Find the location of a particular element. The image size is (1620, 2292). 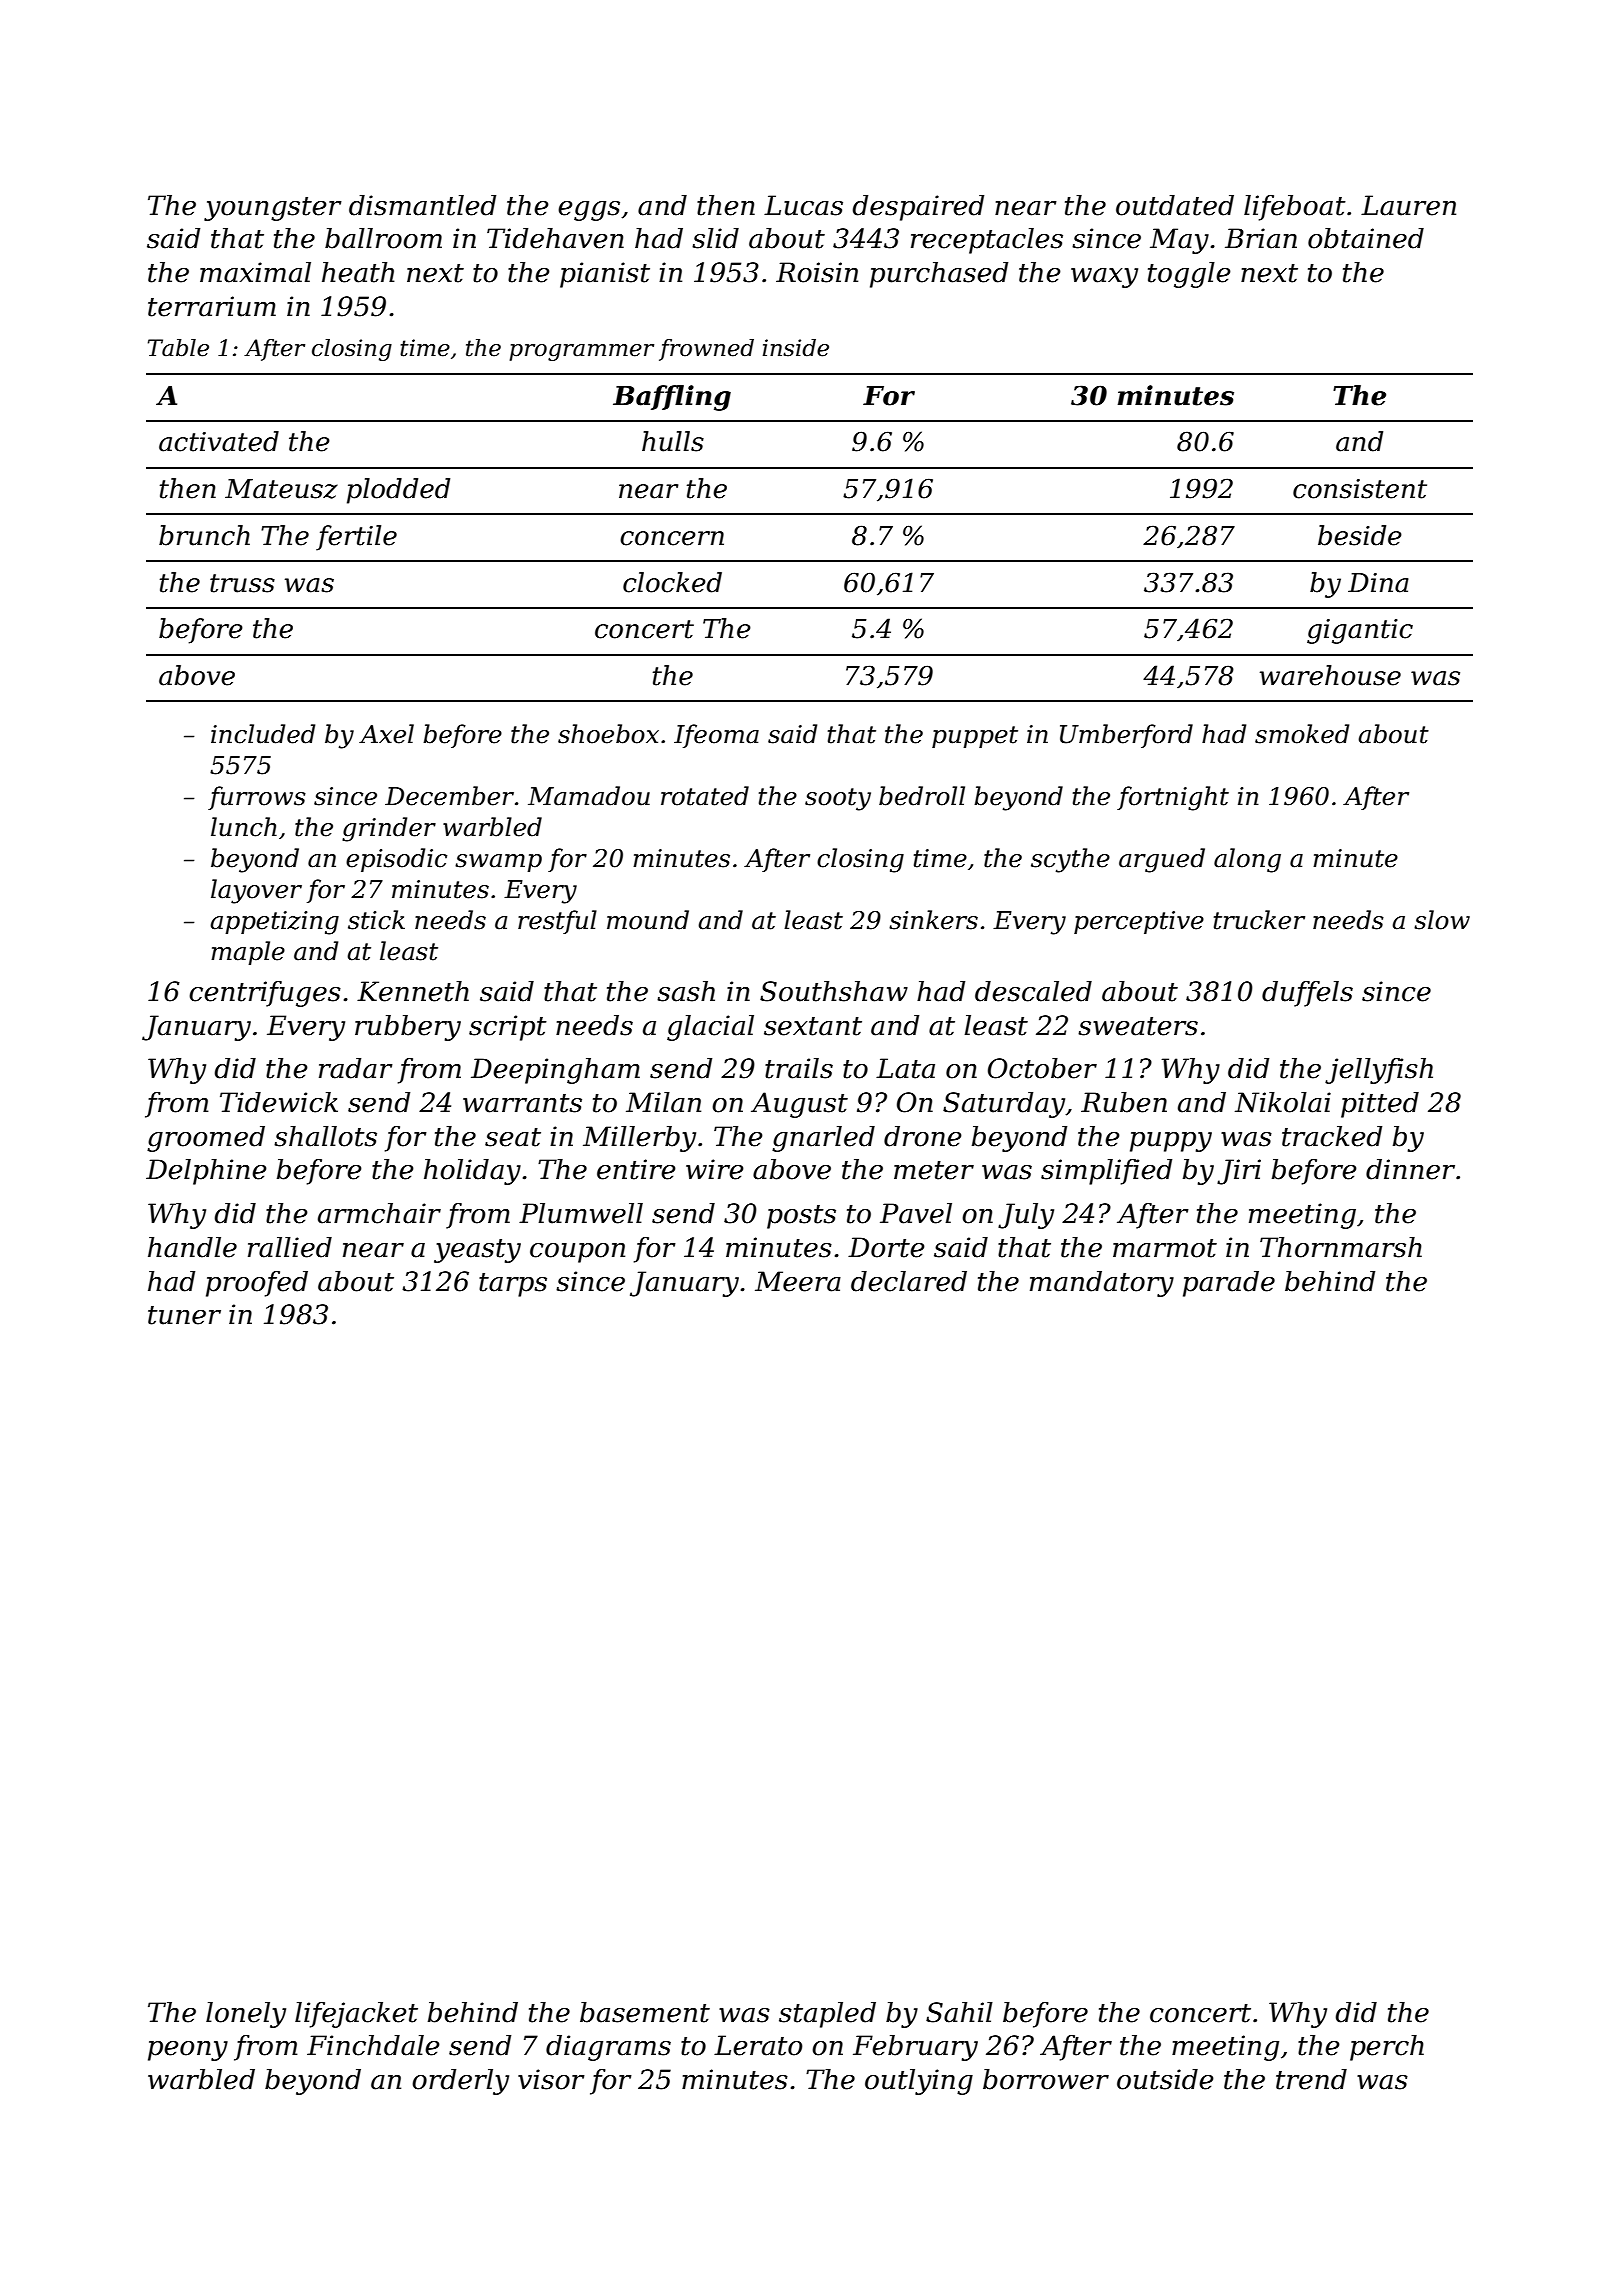

outlying is located at coordinates (919, 2082).
